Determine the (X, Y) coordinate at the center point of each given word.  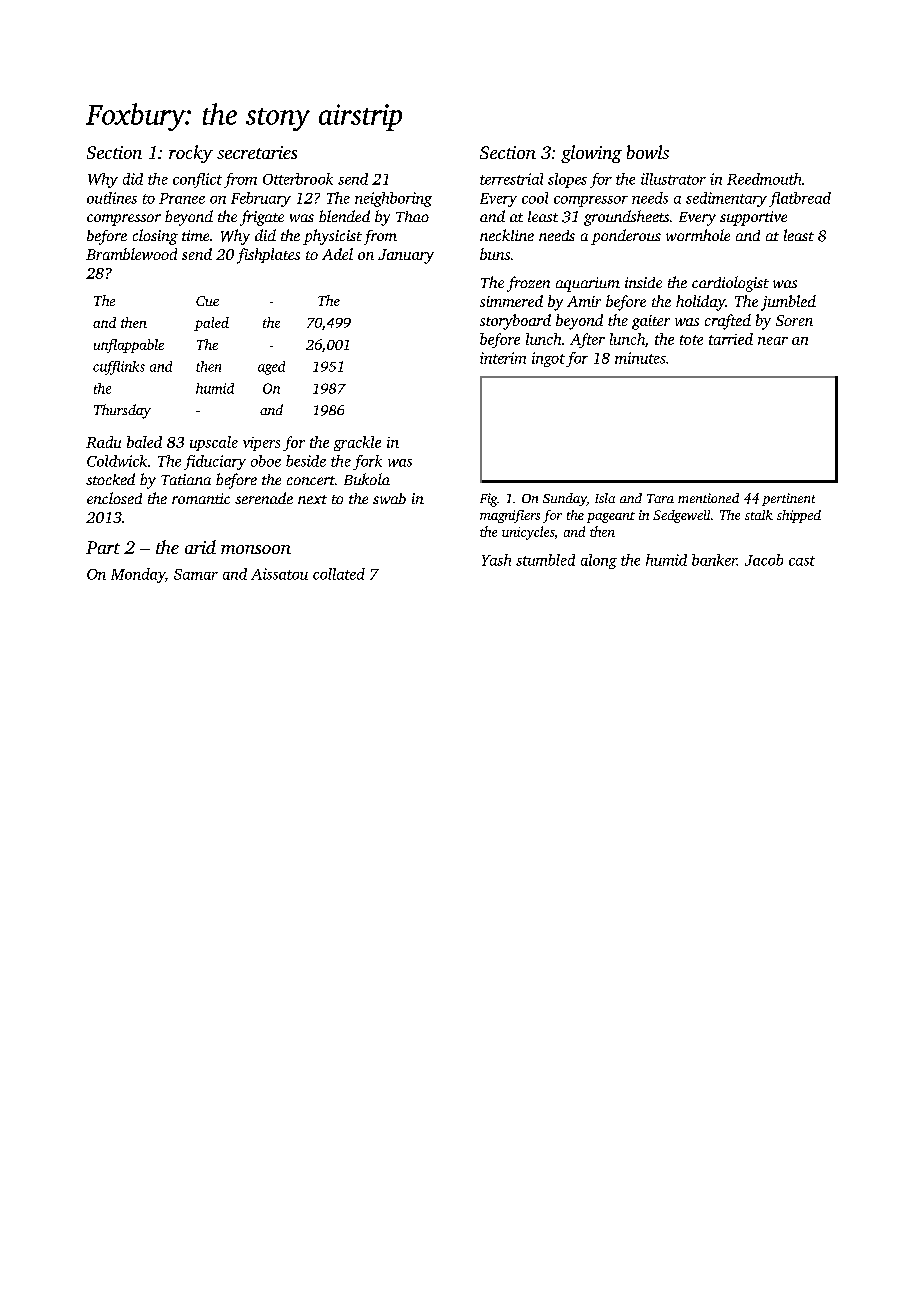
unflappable (129, 346)
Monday (138, 575)
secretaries (257, 152)
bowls (648, 152)
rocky (191, 154)
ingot (548, 359)
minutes (640, 358)
